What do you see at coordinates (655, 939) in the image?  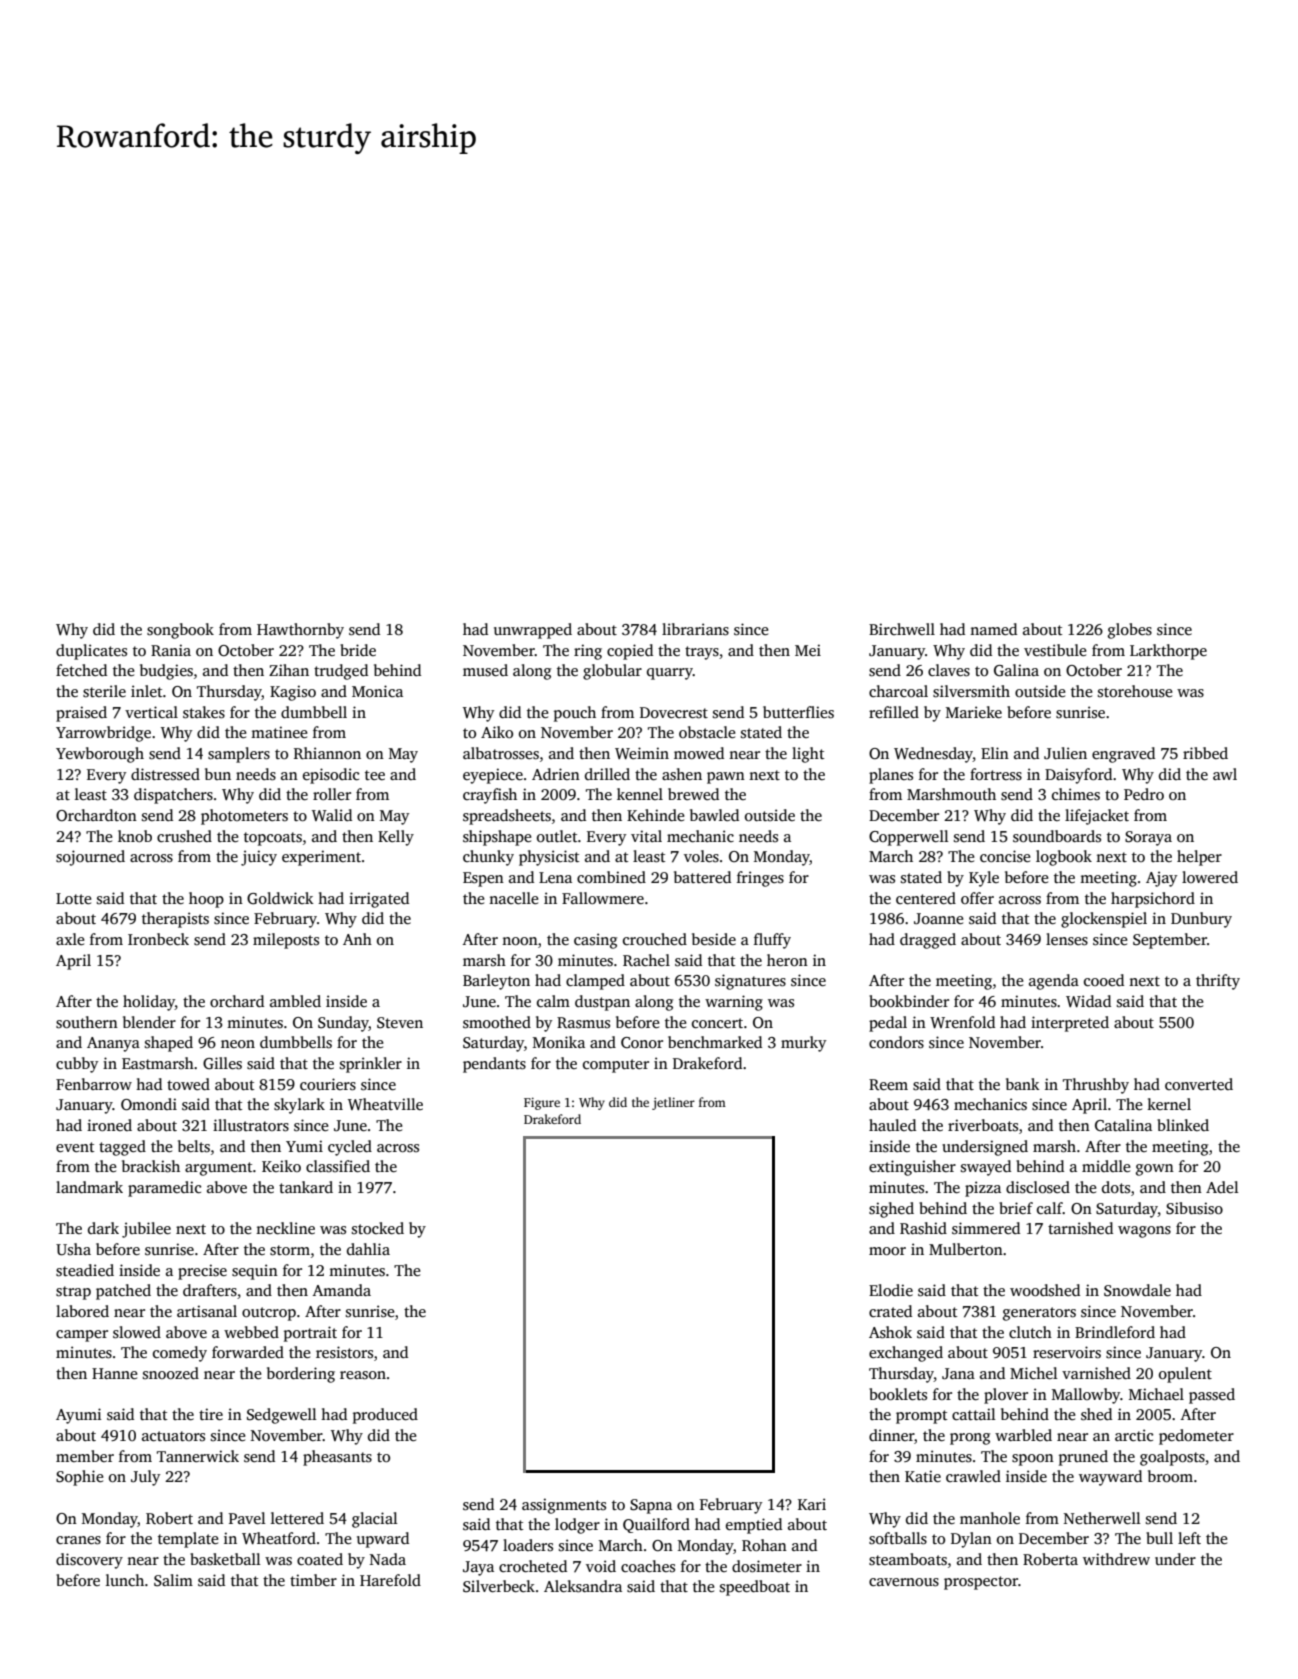 I see `crouched` at bounding box center [655, 939].
